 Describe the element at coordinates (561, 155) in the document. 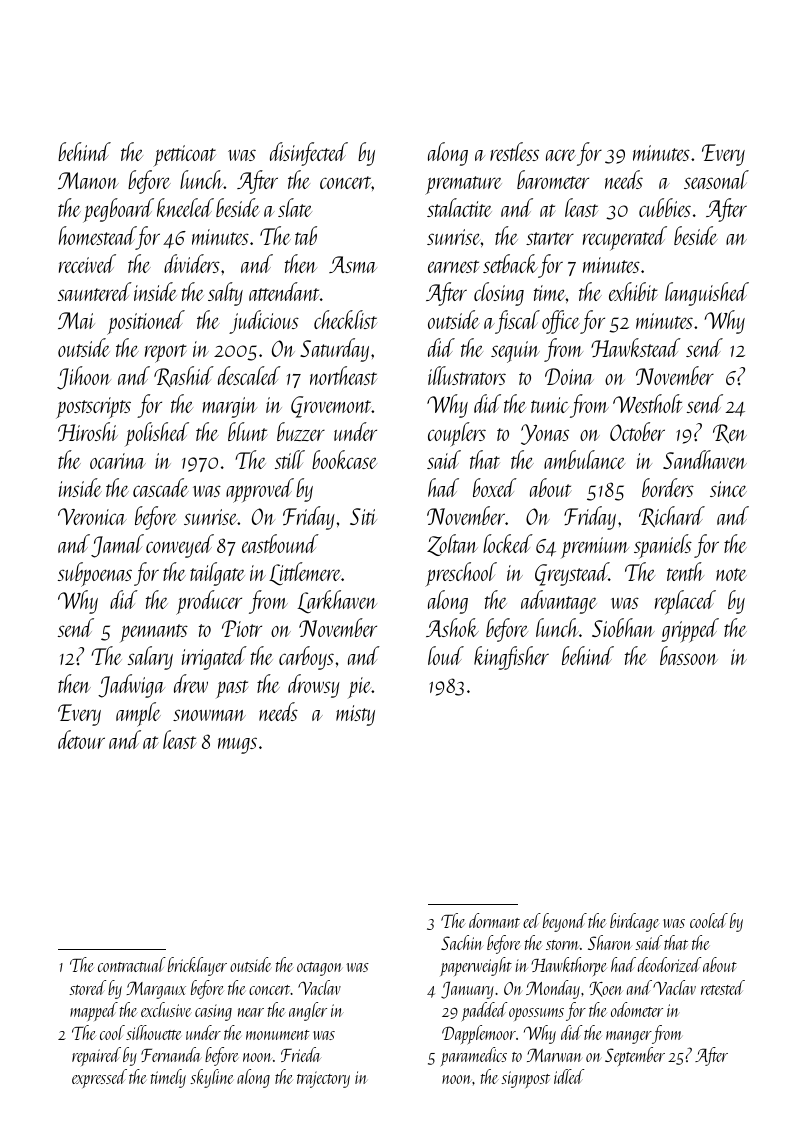

I see `acre` at that location.
